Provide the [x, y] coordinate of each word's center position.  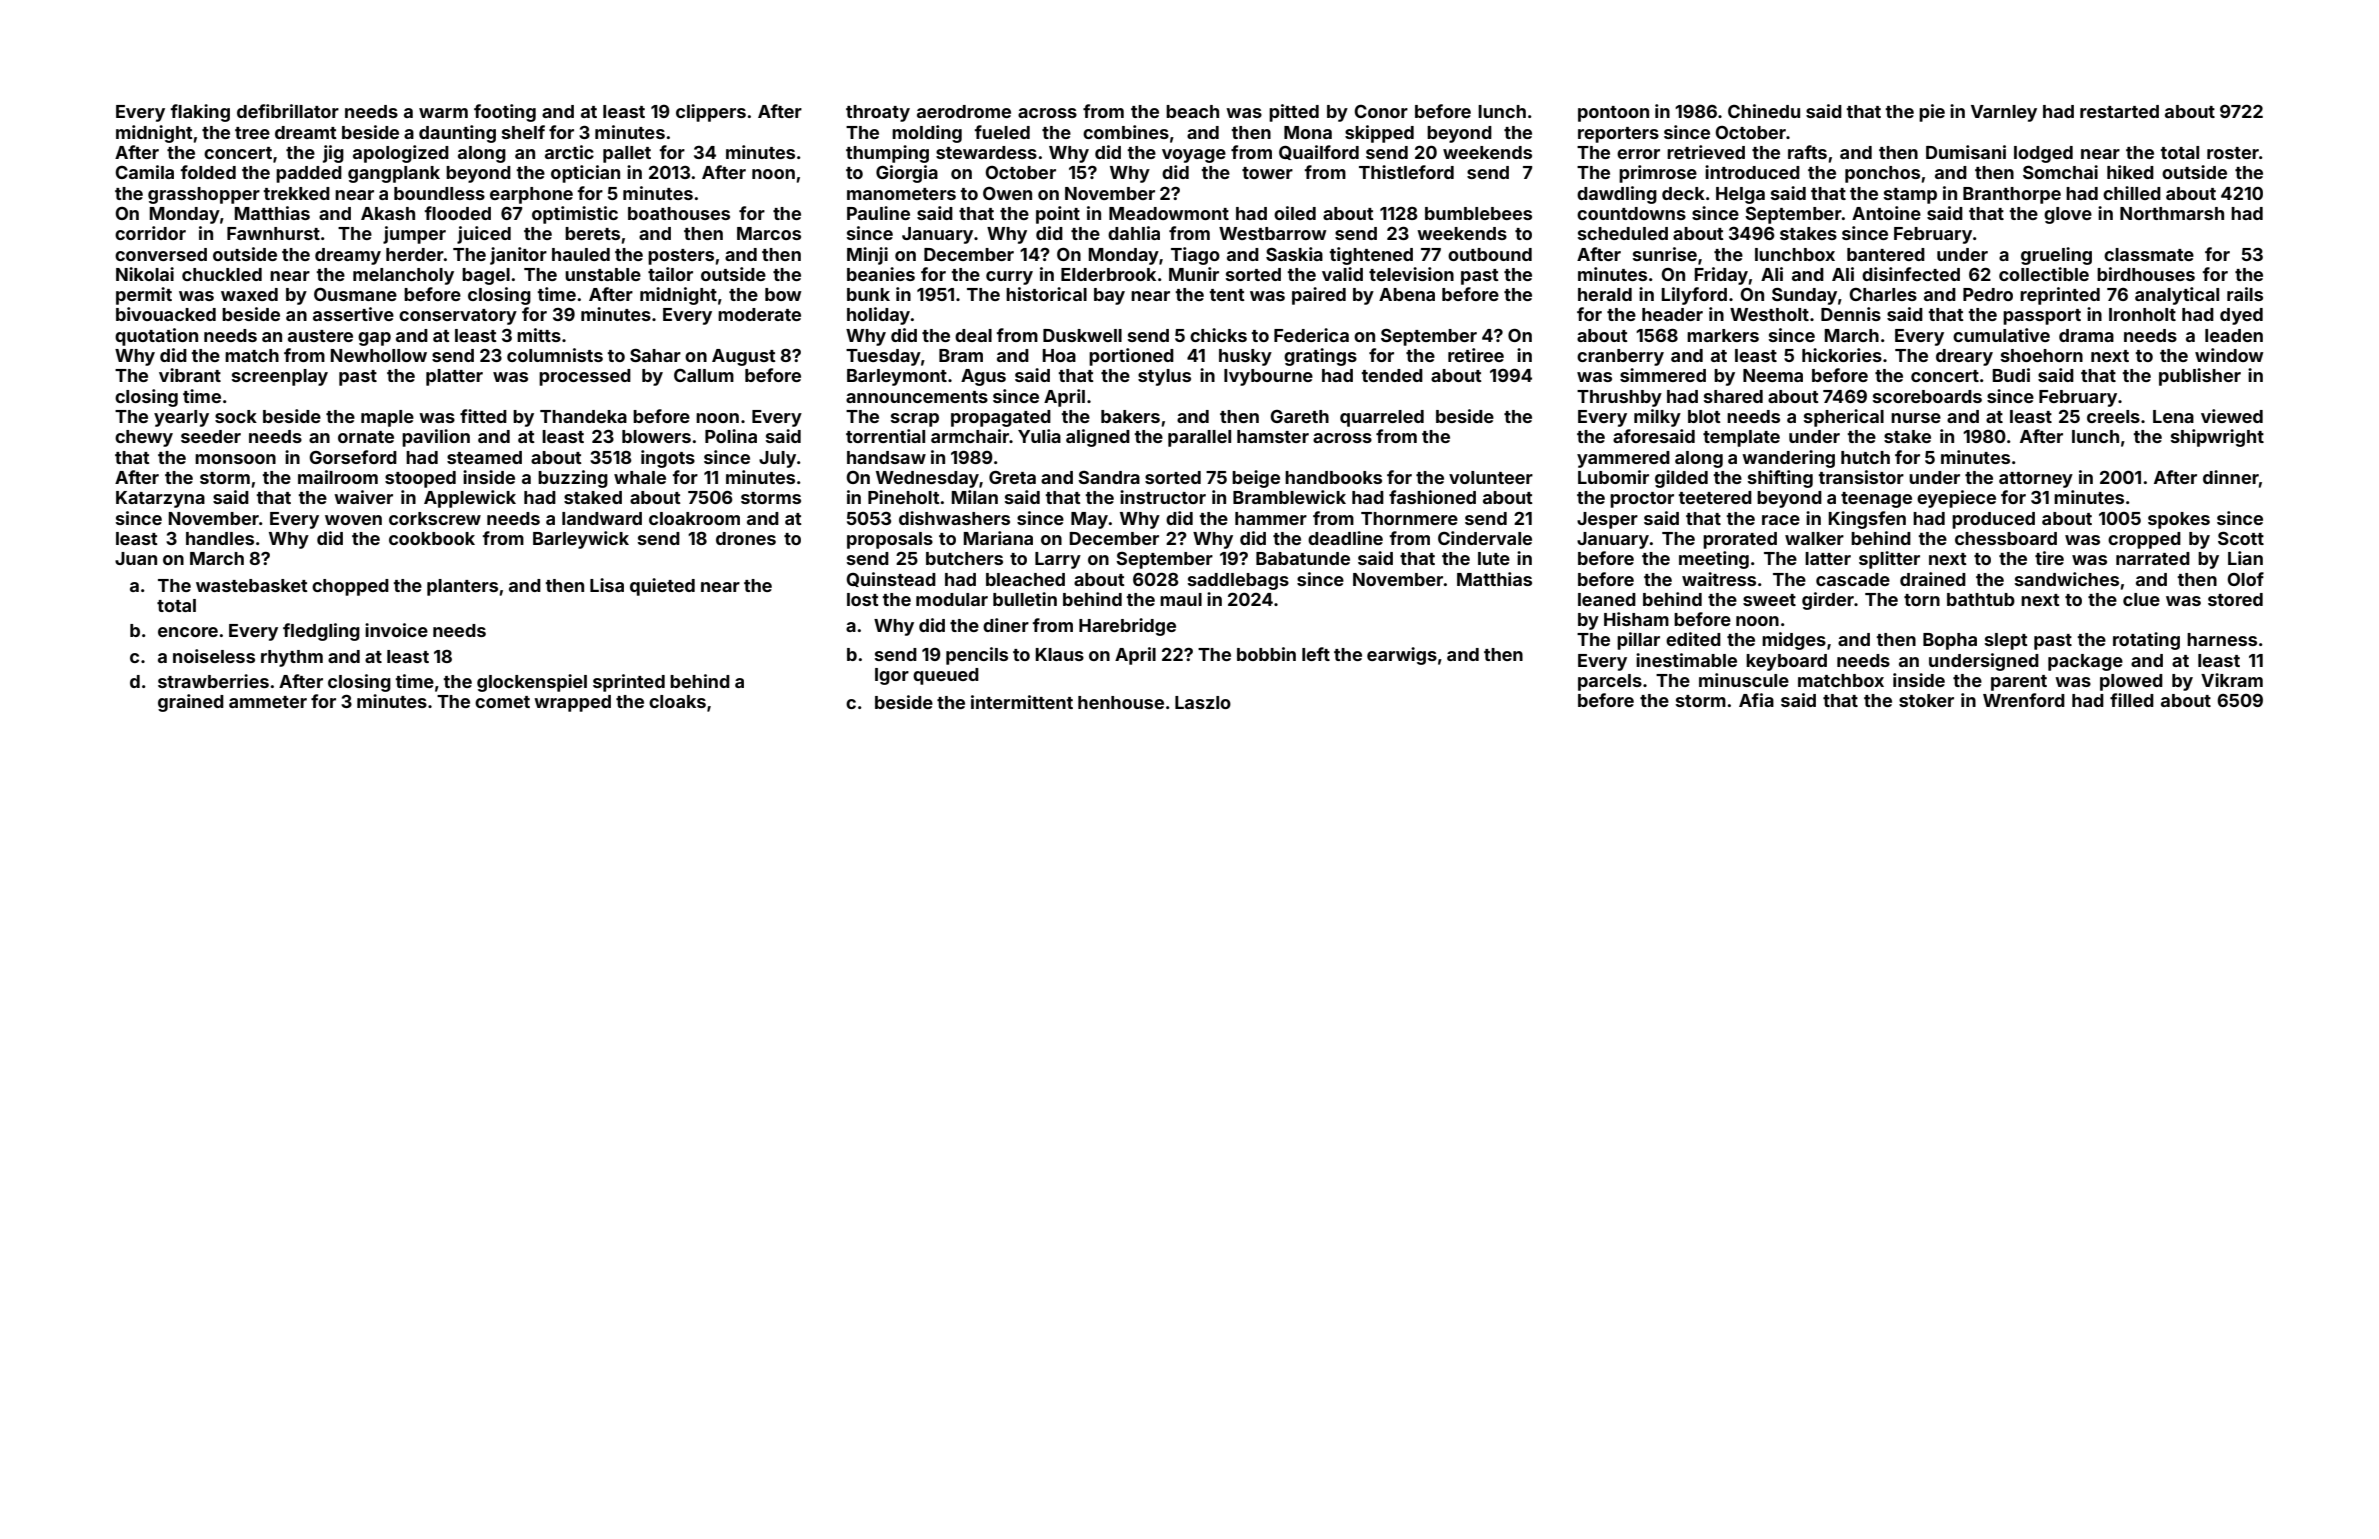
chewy [144, 438]
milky [1657, 418]
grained [191, 703]
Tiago [1195, 256]
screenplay [280, 377]
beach [1192, 111]
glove [2068, 215]
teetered [1715, 497]
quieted [662, 587]
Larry [1058, 560]
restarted [2119, 111]
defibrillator [288, 111]
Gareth [1299, 416]
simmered [1663, 375]
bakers [1130, 416]
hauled [581, 254]
